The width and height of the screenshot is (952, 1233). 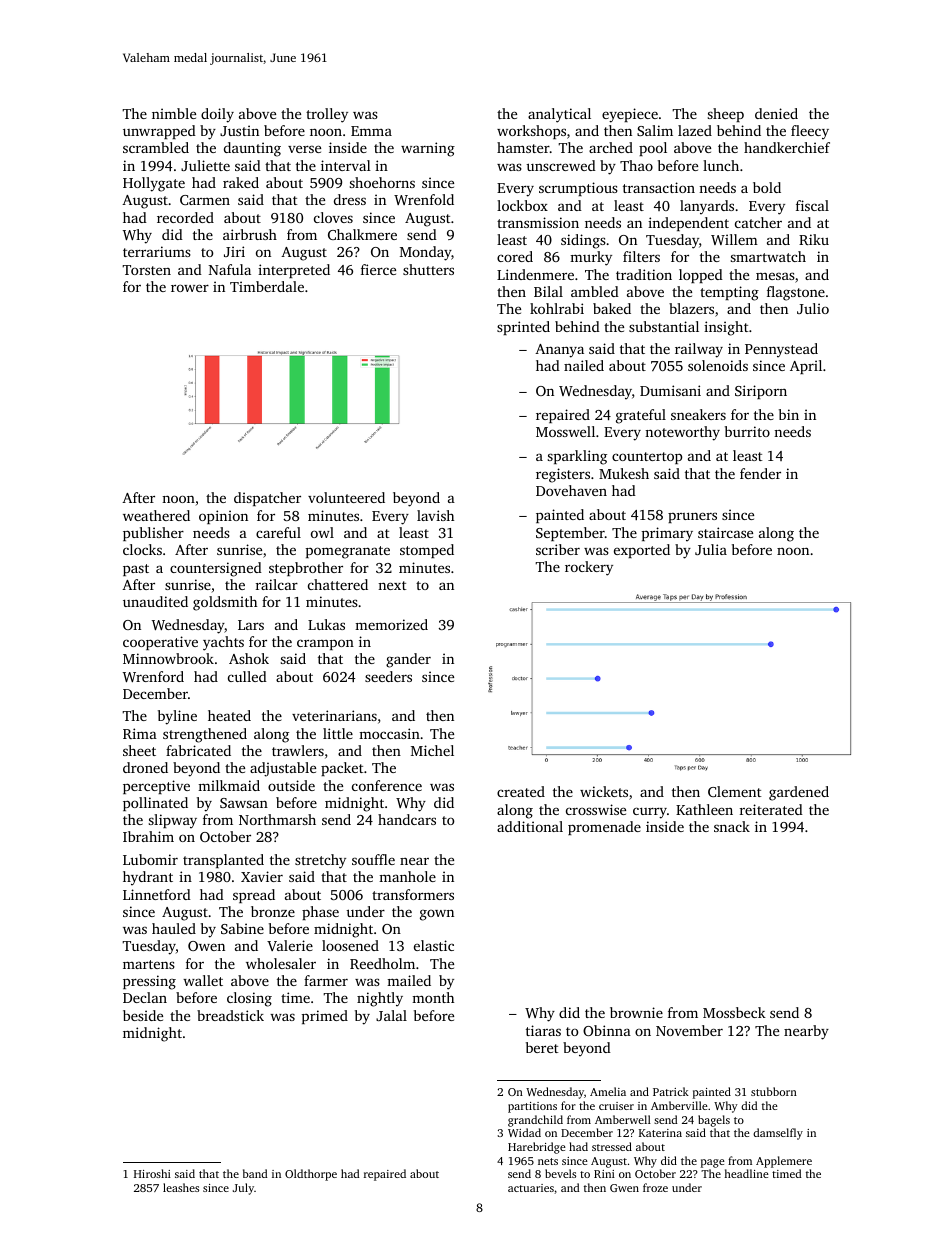 What do you see at coordinates (521, 791) in the screenshot?
I see `created` at bounding box center [521, 791].
